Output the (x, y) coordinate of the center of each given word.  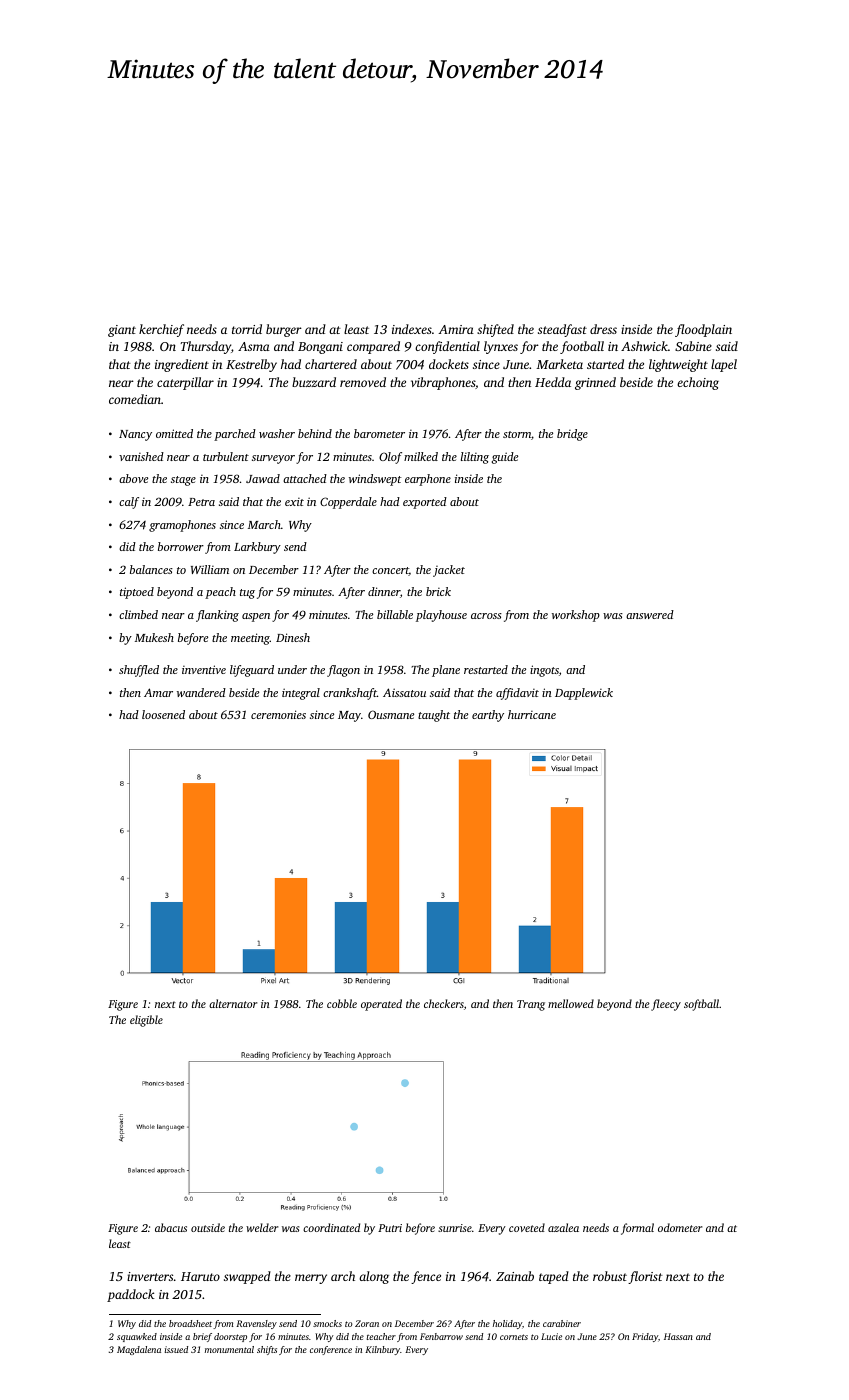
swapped (247, 1277)
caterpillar (185, 383)
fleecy (666, 1005)
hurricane (532, 714)
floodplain (703, 330)
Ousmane (391, 714)
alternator (233, 1003)
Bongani (320, 348)
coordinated (331, 1227)
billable (395, 614)
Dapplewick (584, 694)
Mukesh (154, 637)
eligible (146, 1021)
